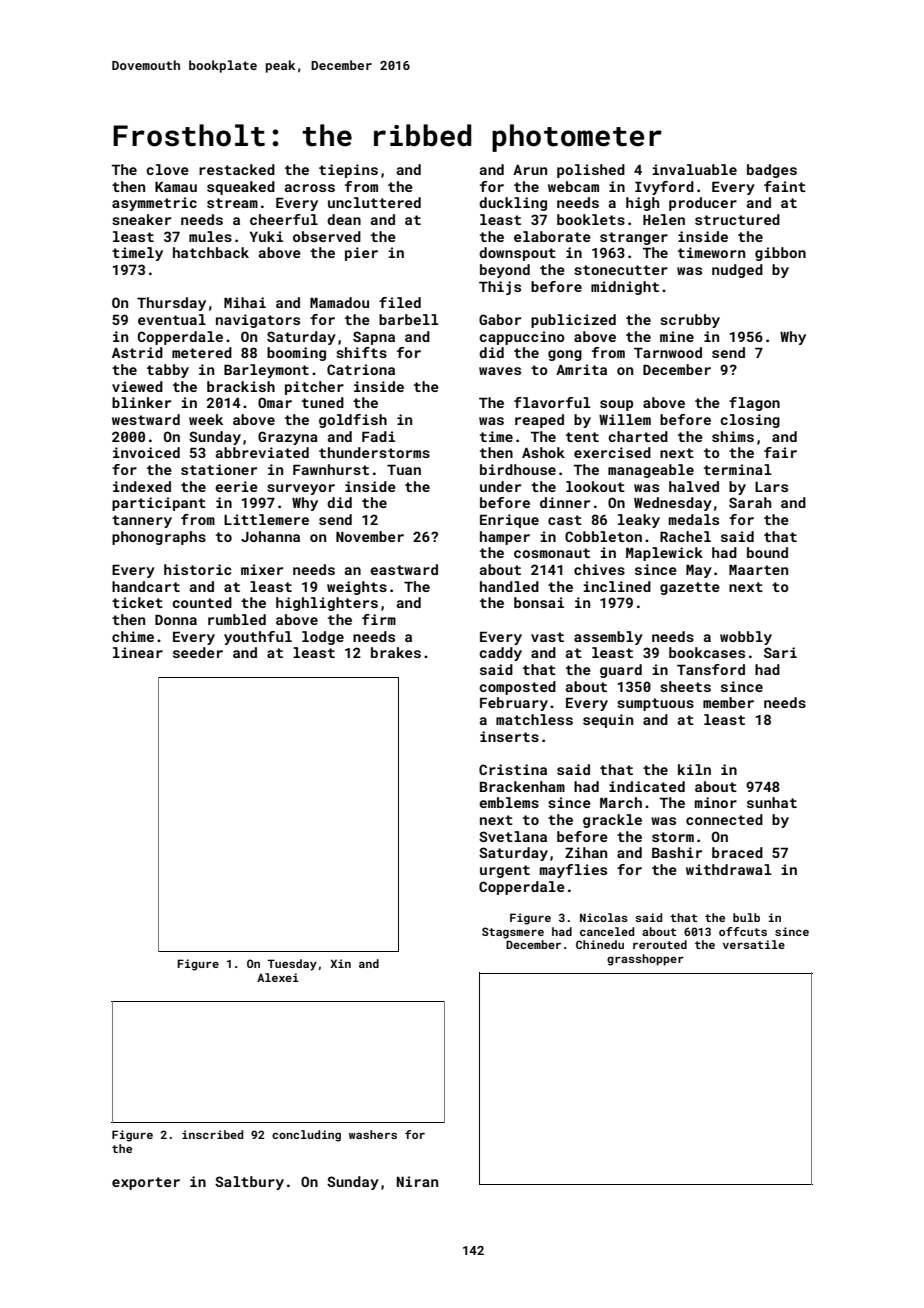 The image size is (924, 1308). What do you see at coordinates (146, 1183) in the image?
I see `exporter` at bounding box center [146, 1183].
